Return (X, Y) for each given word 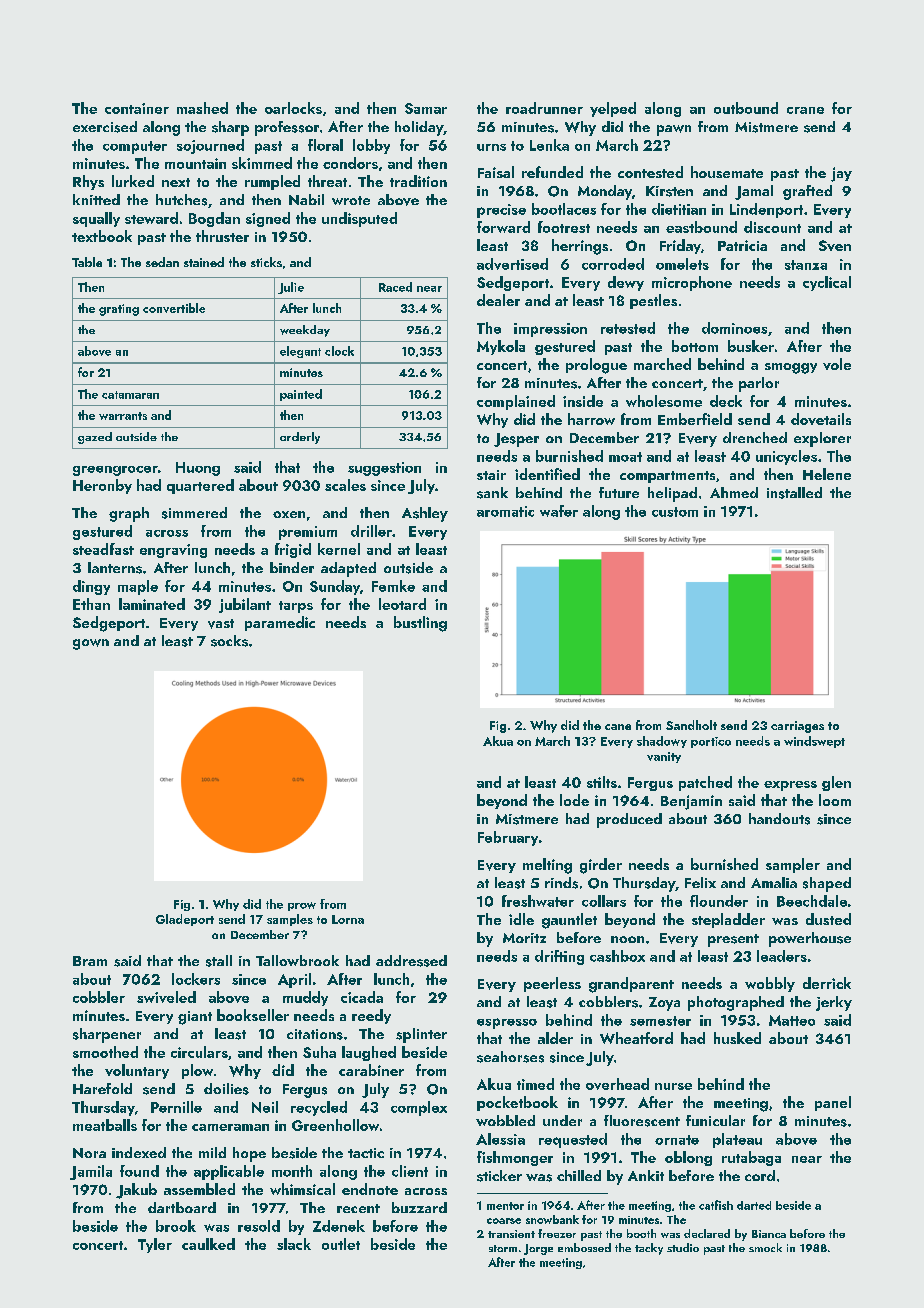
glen (836, 783)
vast (221, 624)
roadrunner (544, 108)
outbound (746, 108)
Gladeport (185, 920)
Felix (700, 882)
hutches (181, 200)
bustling (420, 624)
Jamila (91, 1172)
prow (302, 906)
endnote (370, 1189)
